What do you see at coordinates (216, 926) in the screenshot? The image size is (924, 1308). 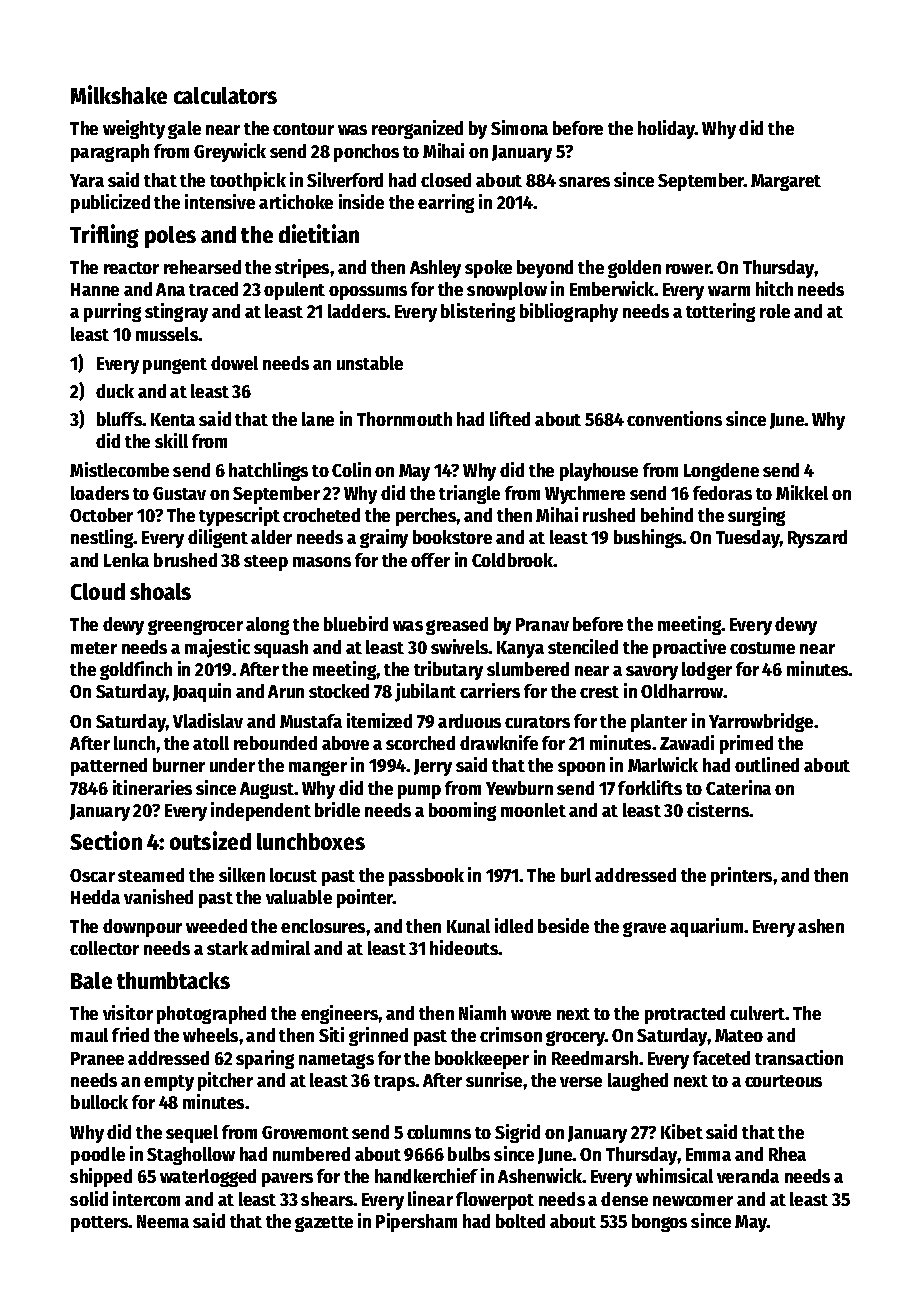 I see `weeded` at bounding box center [216, 926].
